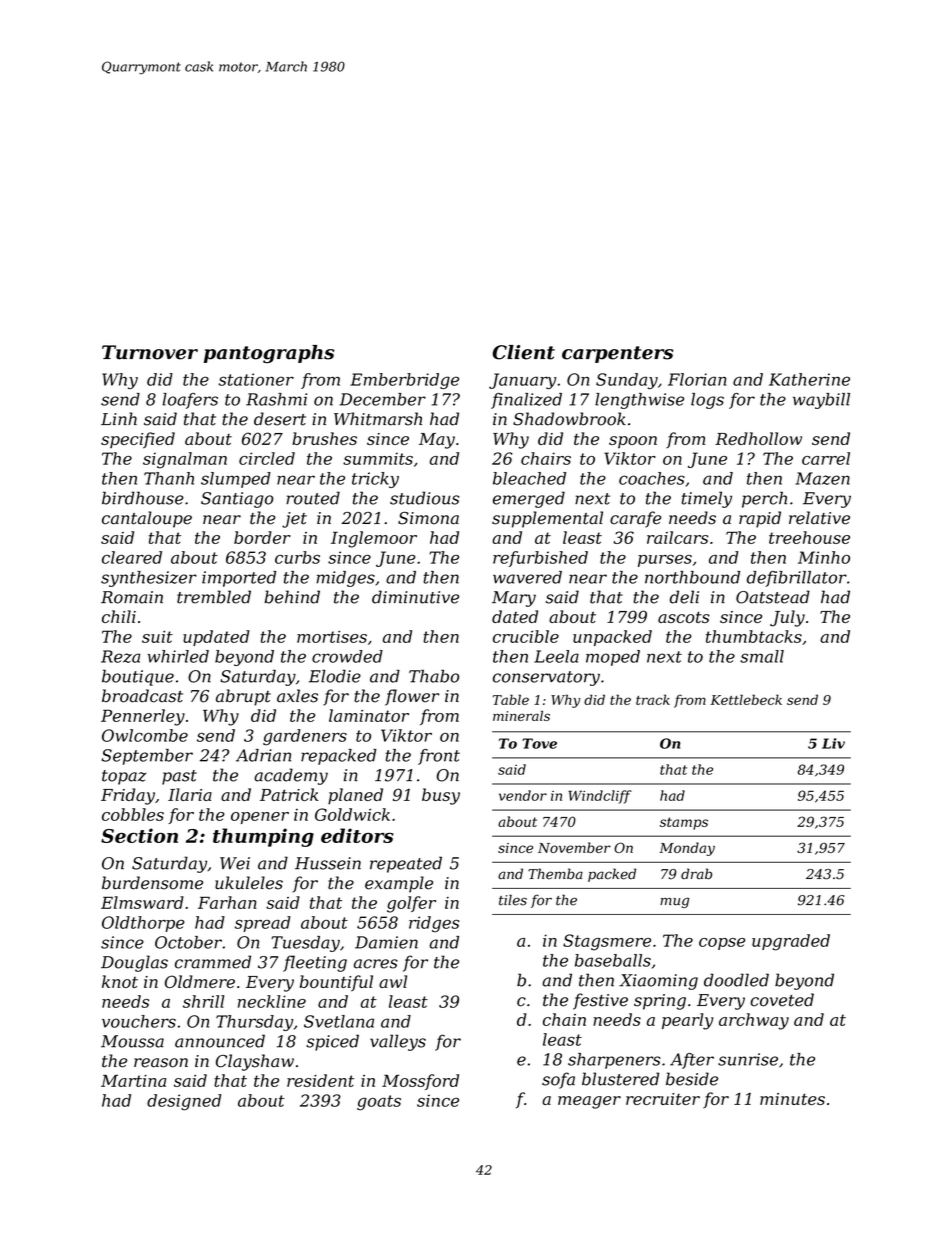  Describe the element at coordinates (558, 1080) in the screenshot. I see `sofa` at that location.
